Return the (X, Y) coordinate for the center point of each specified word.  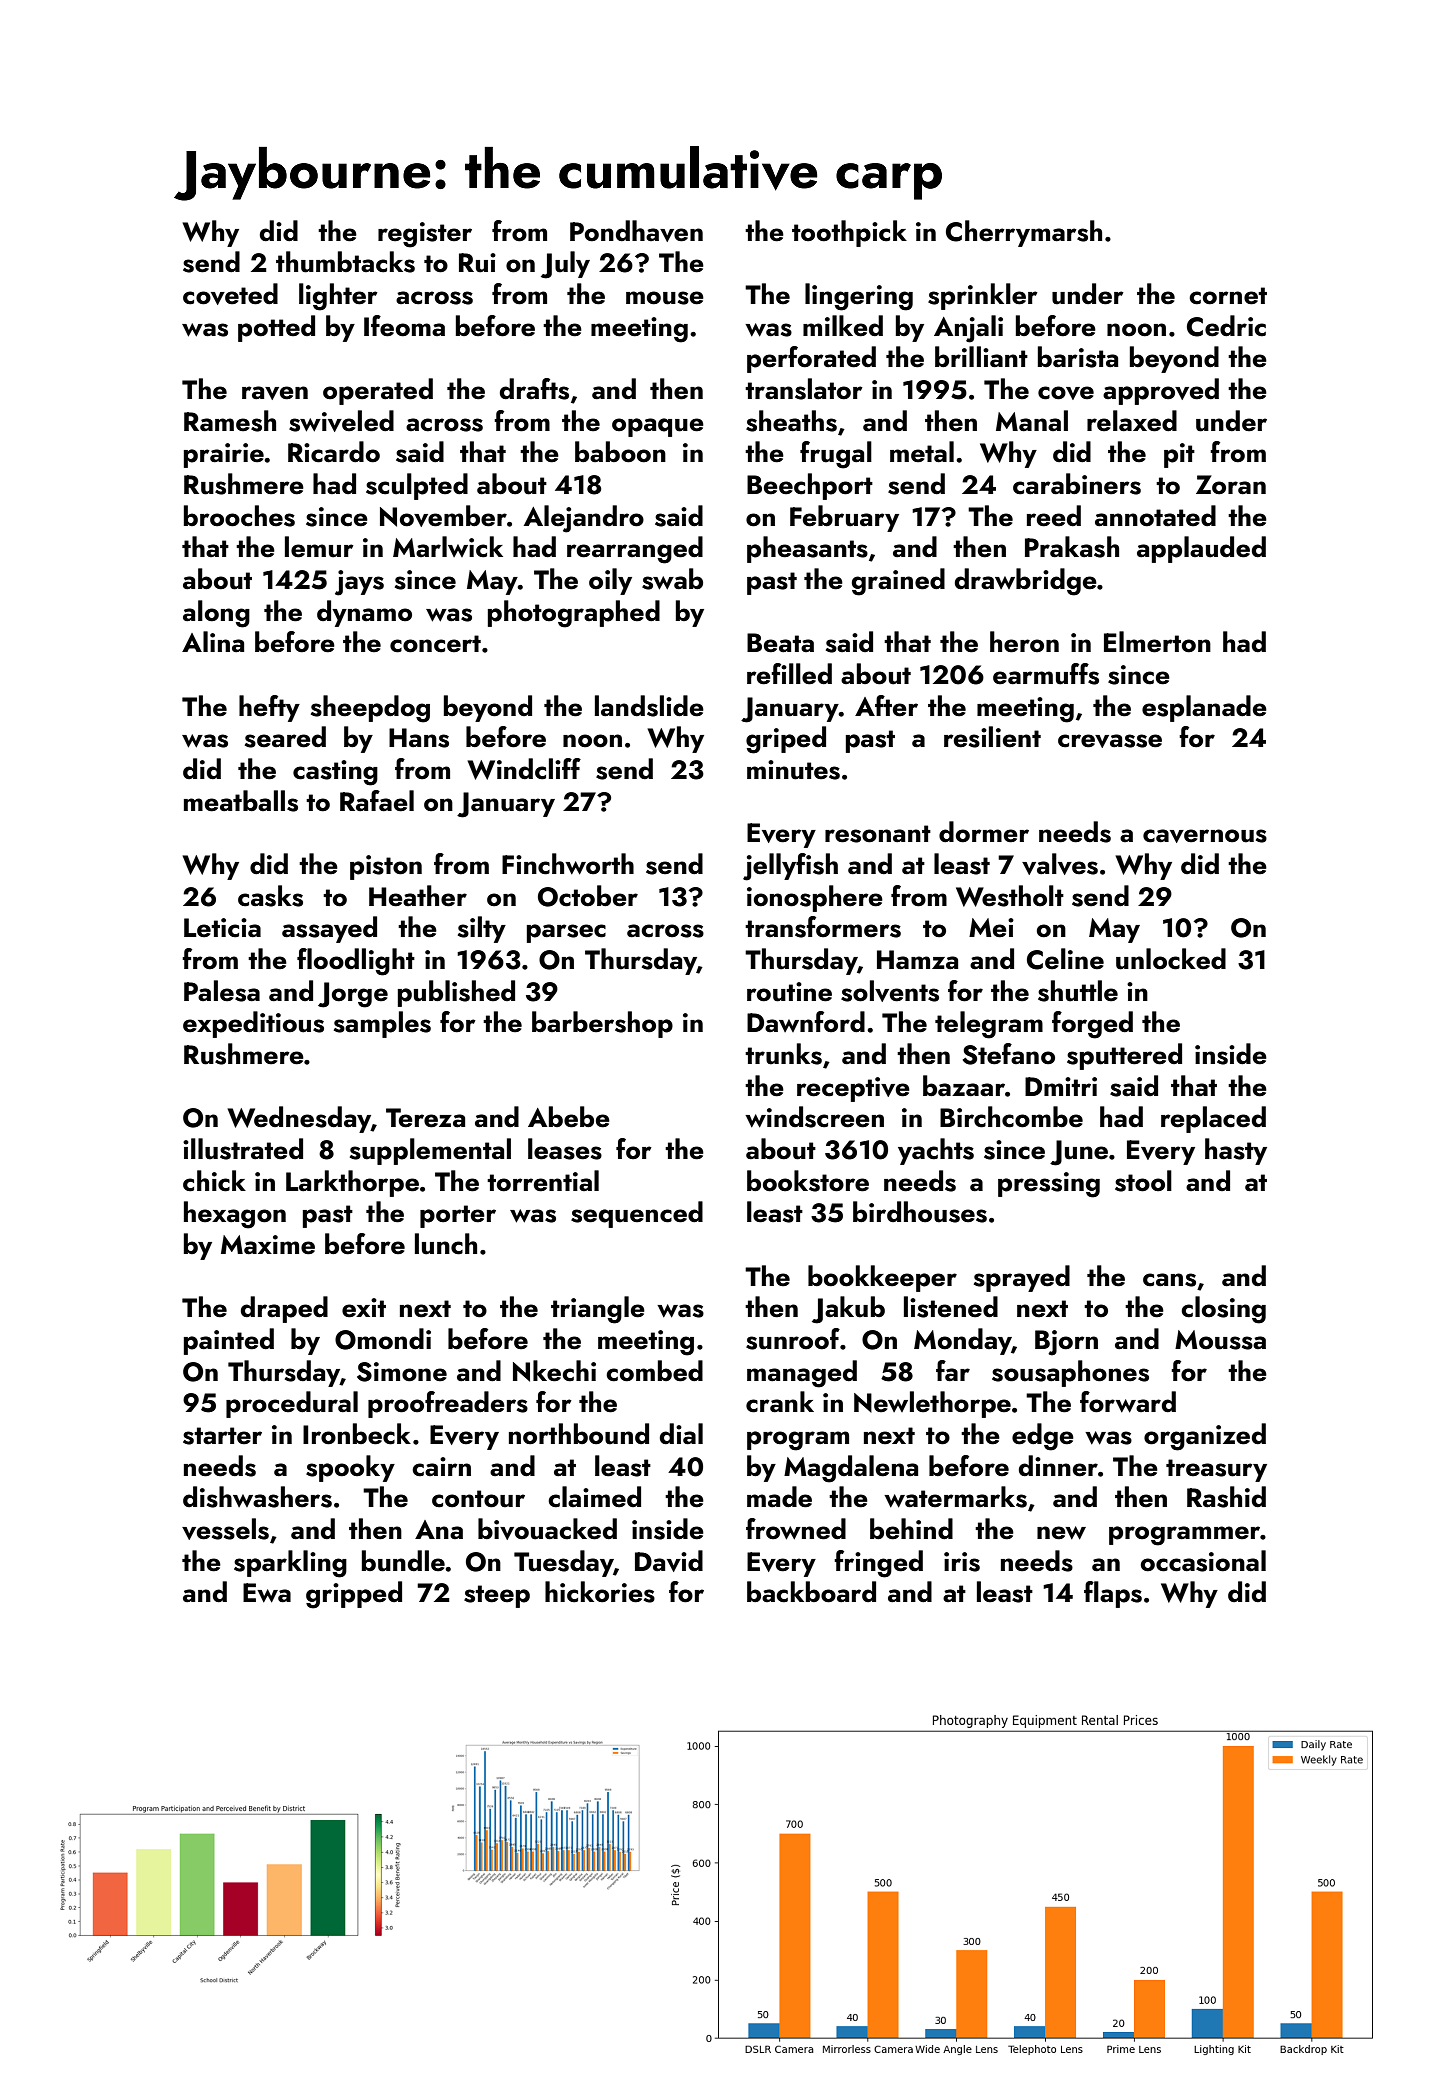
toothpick (849, 233)
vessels (225, 1529)
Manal (1032, 421)
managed (802, 1374)
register (425, 235)
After (886, 706)
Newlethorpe (932, 1404)
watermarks (955, 1497)
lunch (446, 1244)
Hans (419, 738)
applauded (1201, 549)
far (953, 1371)
